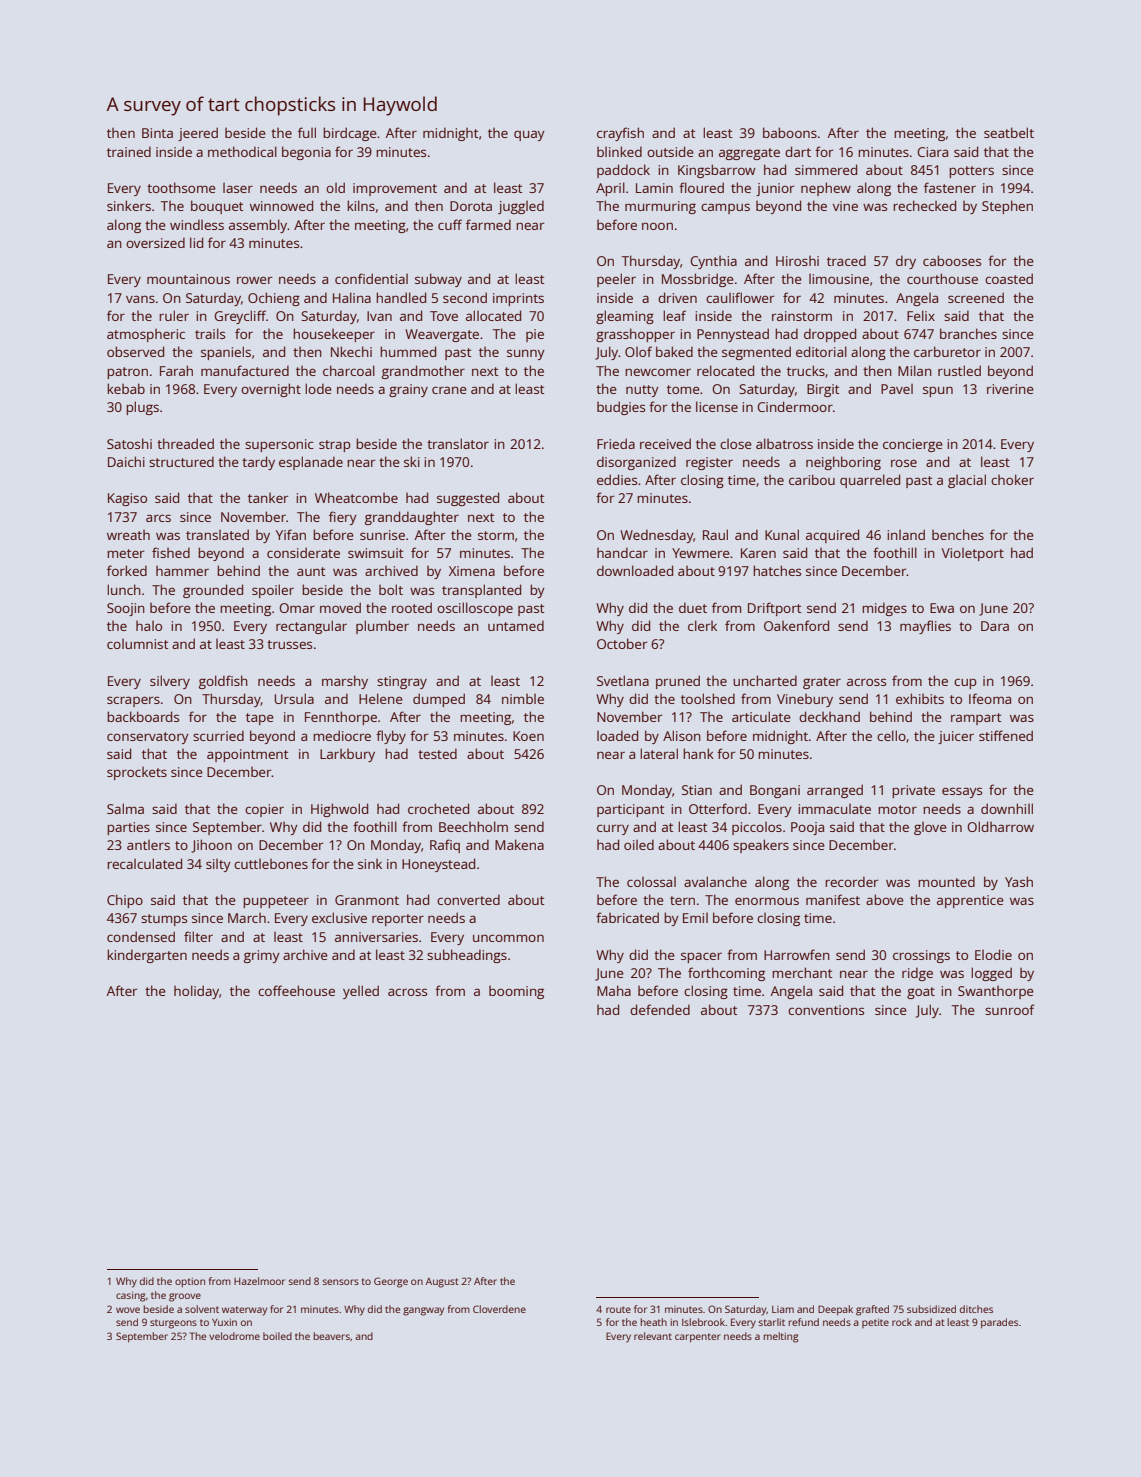  What do you see at coordinates (990, 698) in the screenshot?
I see `Ifeoma` at bounding box center [990, 698].
